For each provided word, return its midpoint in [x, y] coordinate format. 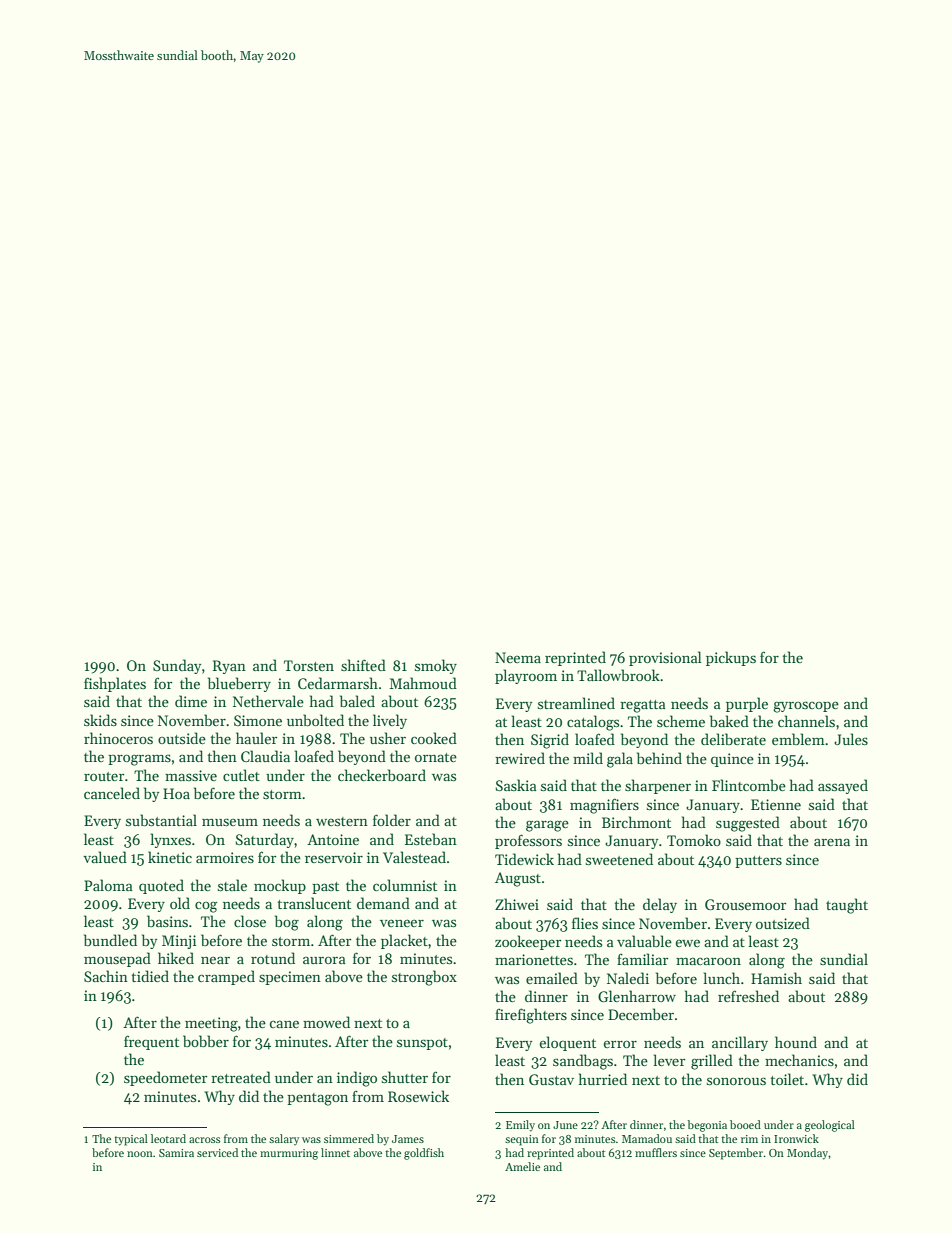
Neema [518, 657]
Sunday [177, 666]
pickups [731, 658]
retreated [241, 1077]
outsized [783, 923]
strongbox [424, 978]
